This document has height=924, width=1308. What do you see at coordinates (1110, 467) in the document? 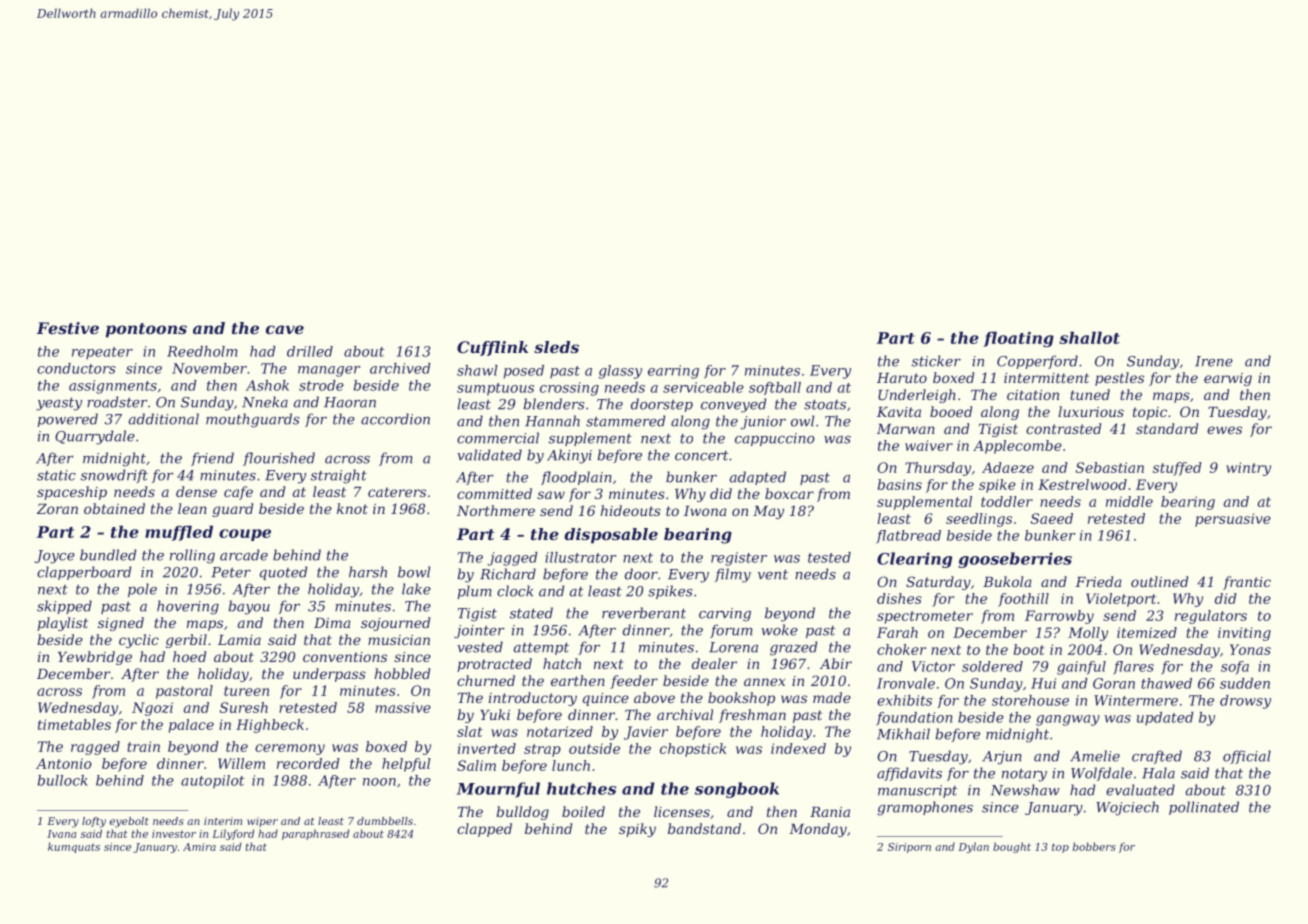
I see `Sebastian` at bounding box center [1110, 467].
